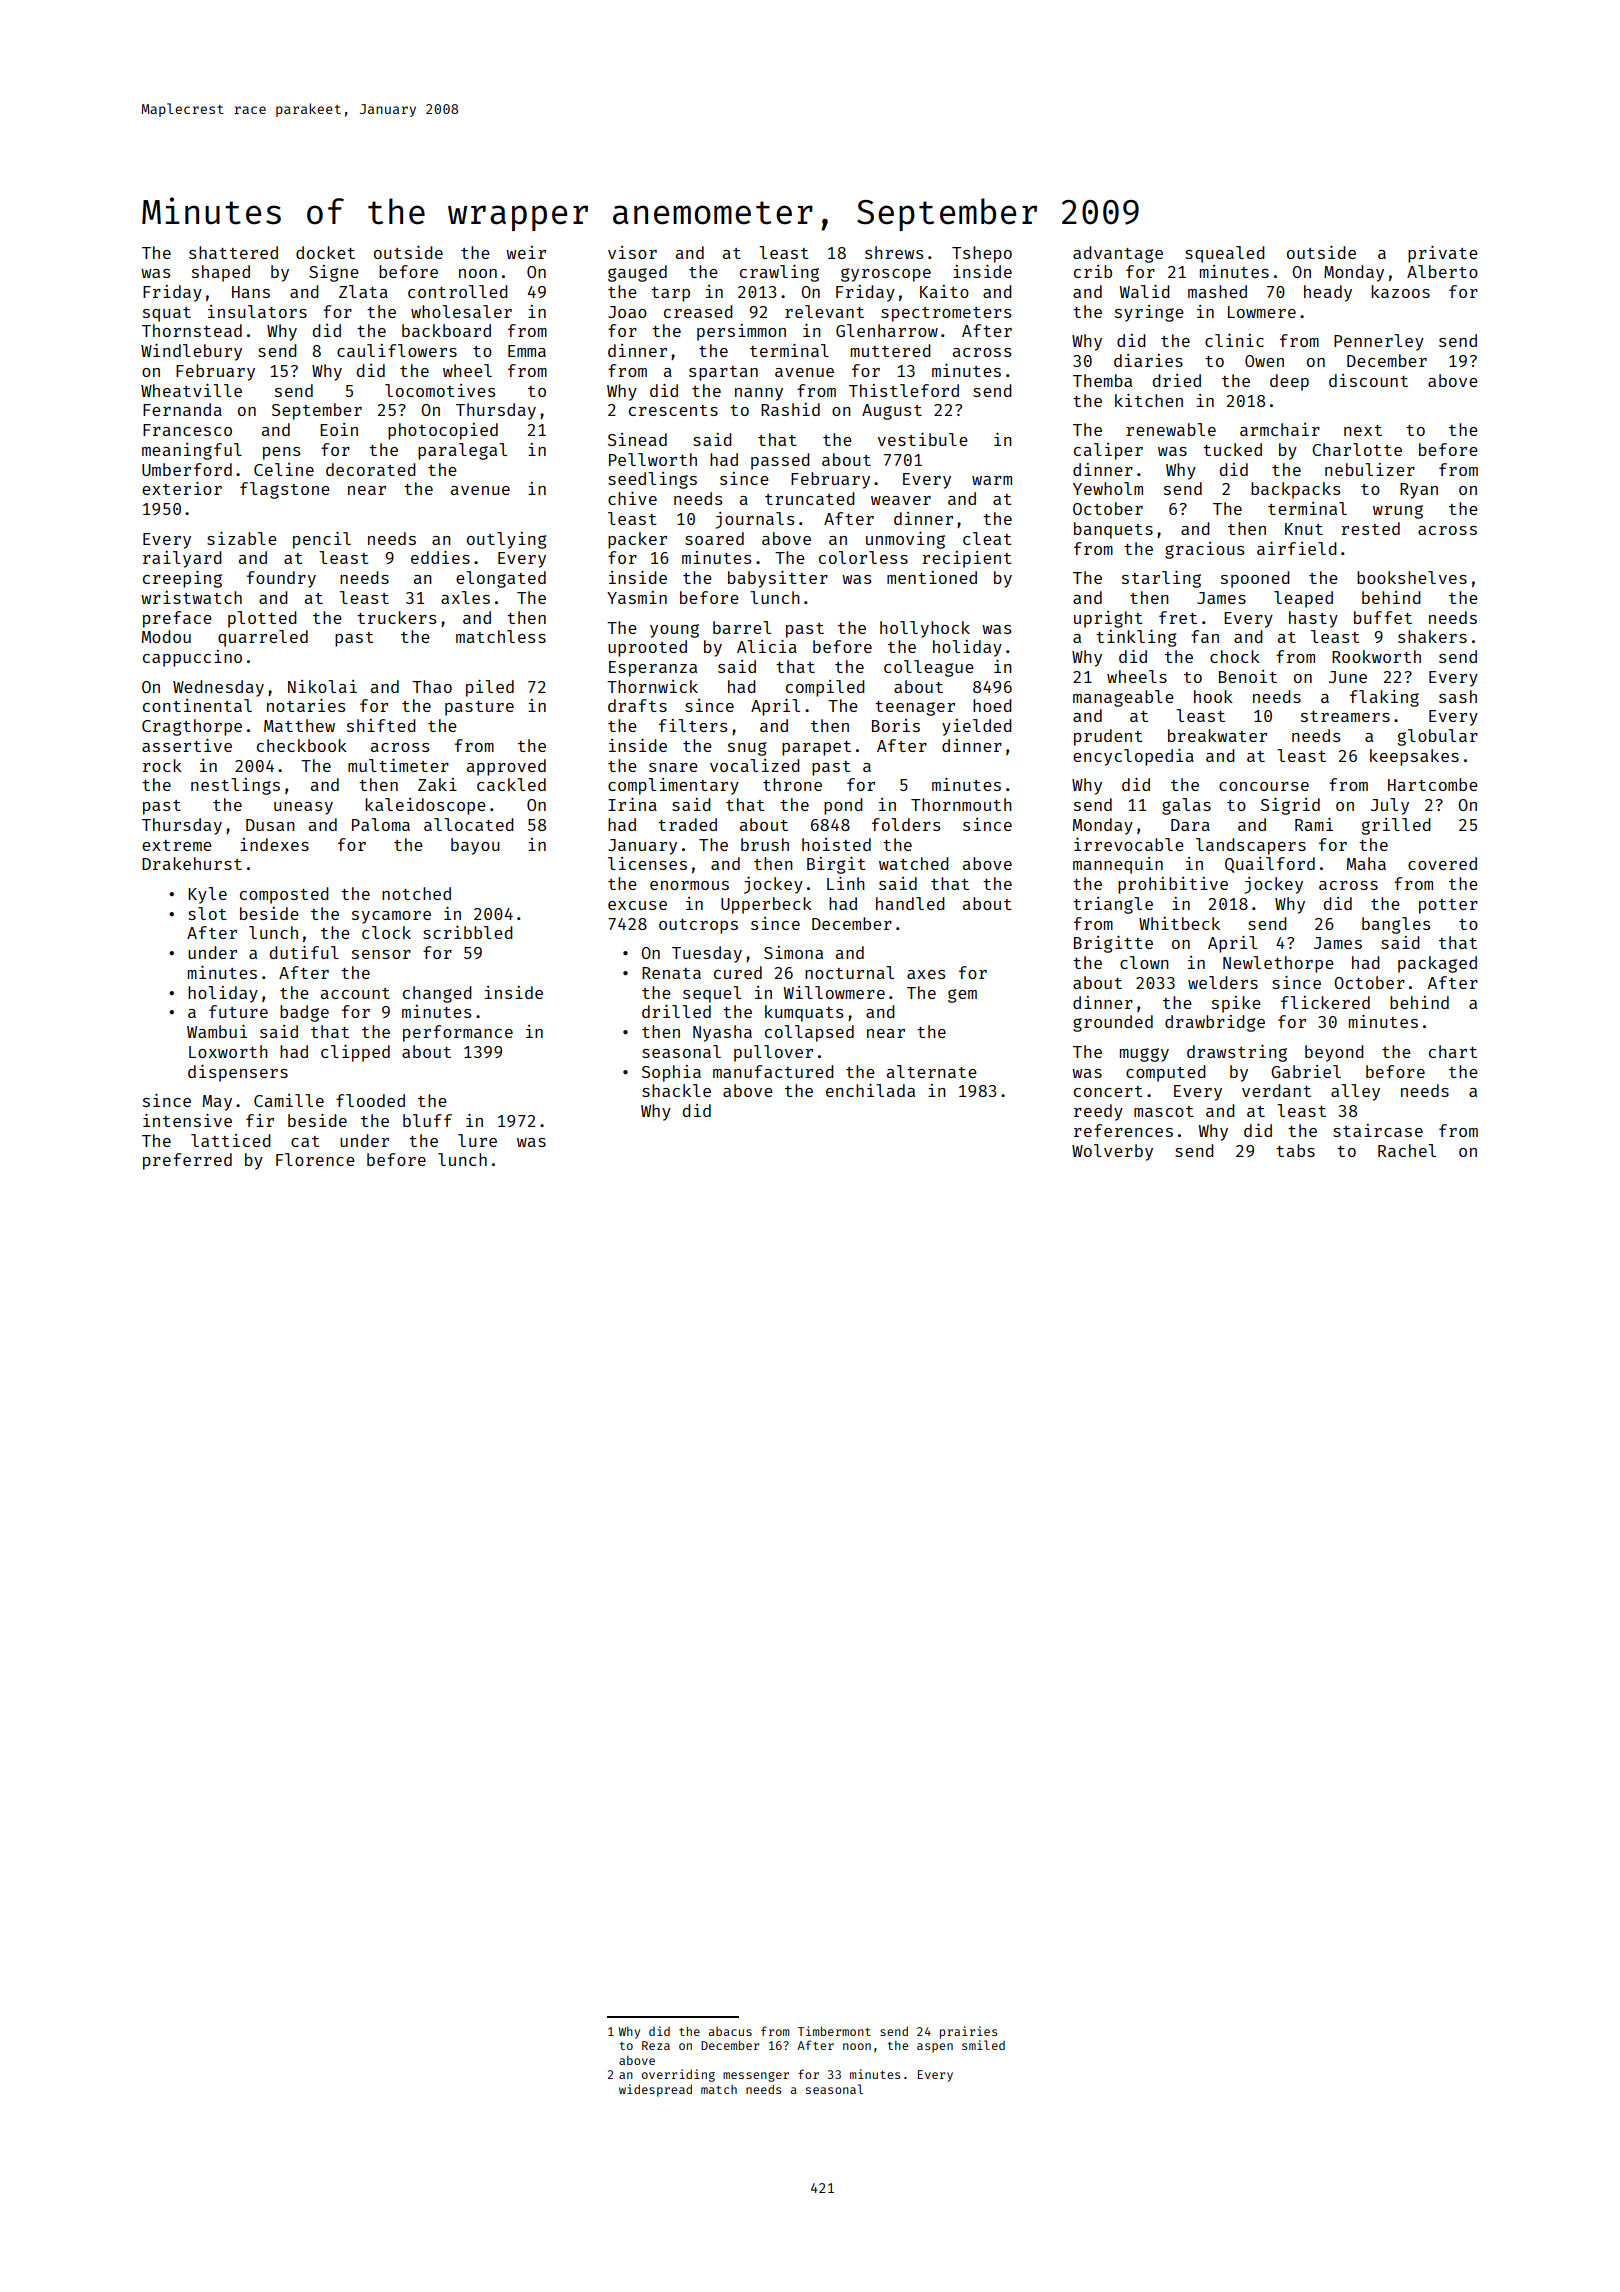  Describe the element at coordinates (923, 439) in the document. I see `vestibule` at that location.
